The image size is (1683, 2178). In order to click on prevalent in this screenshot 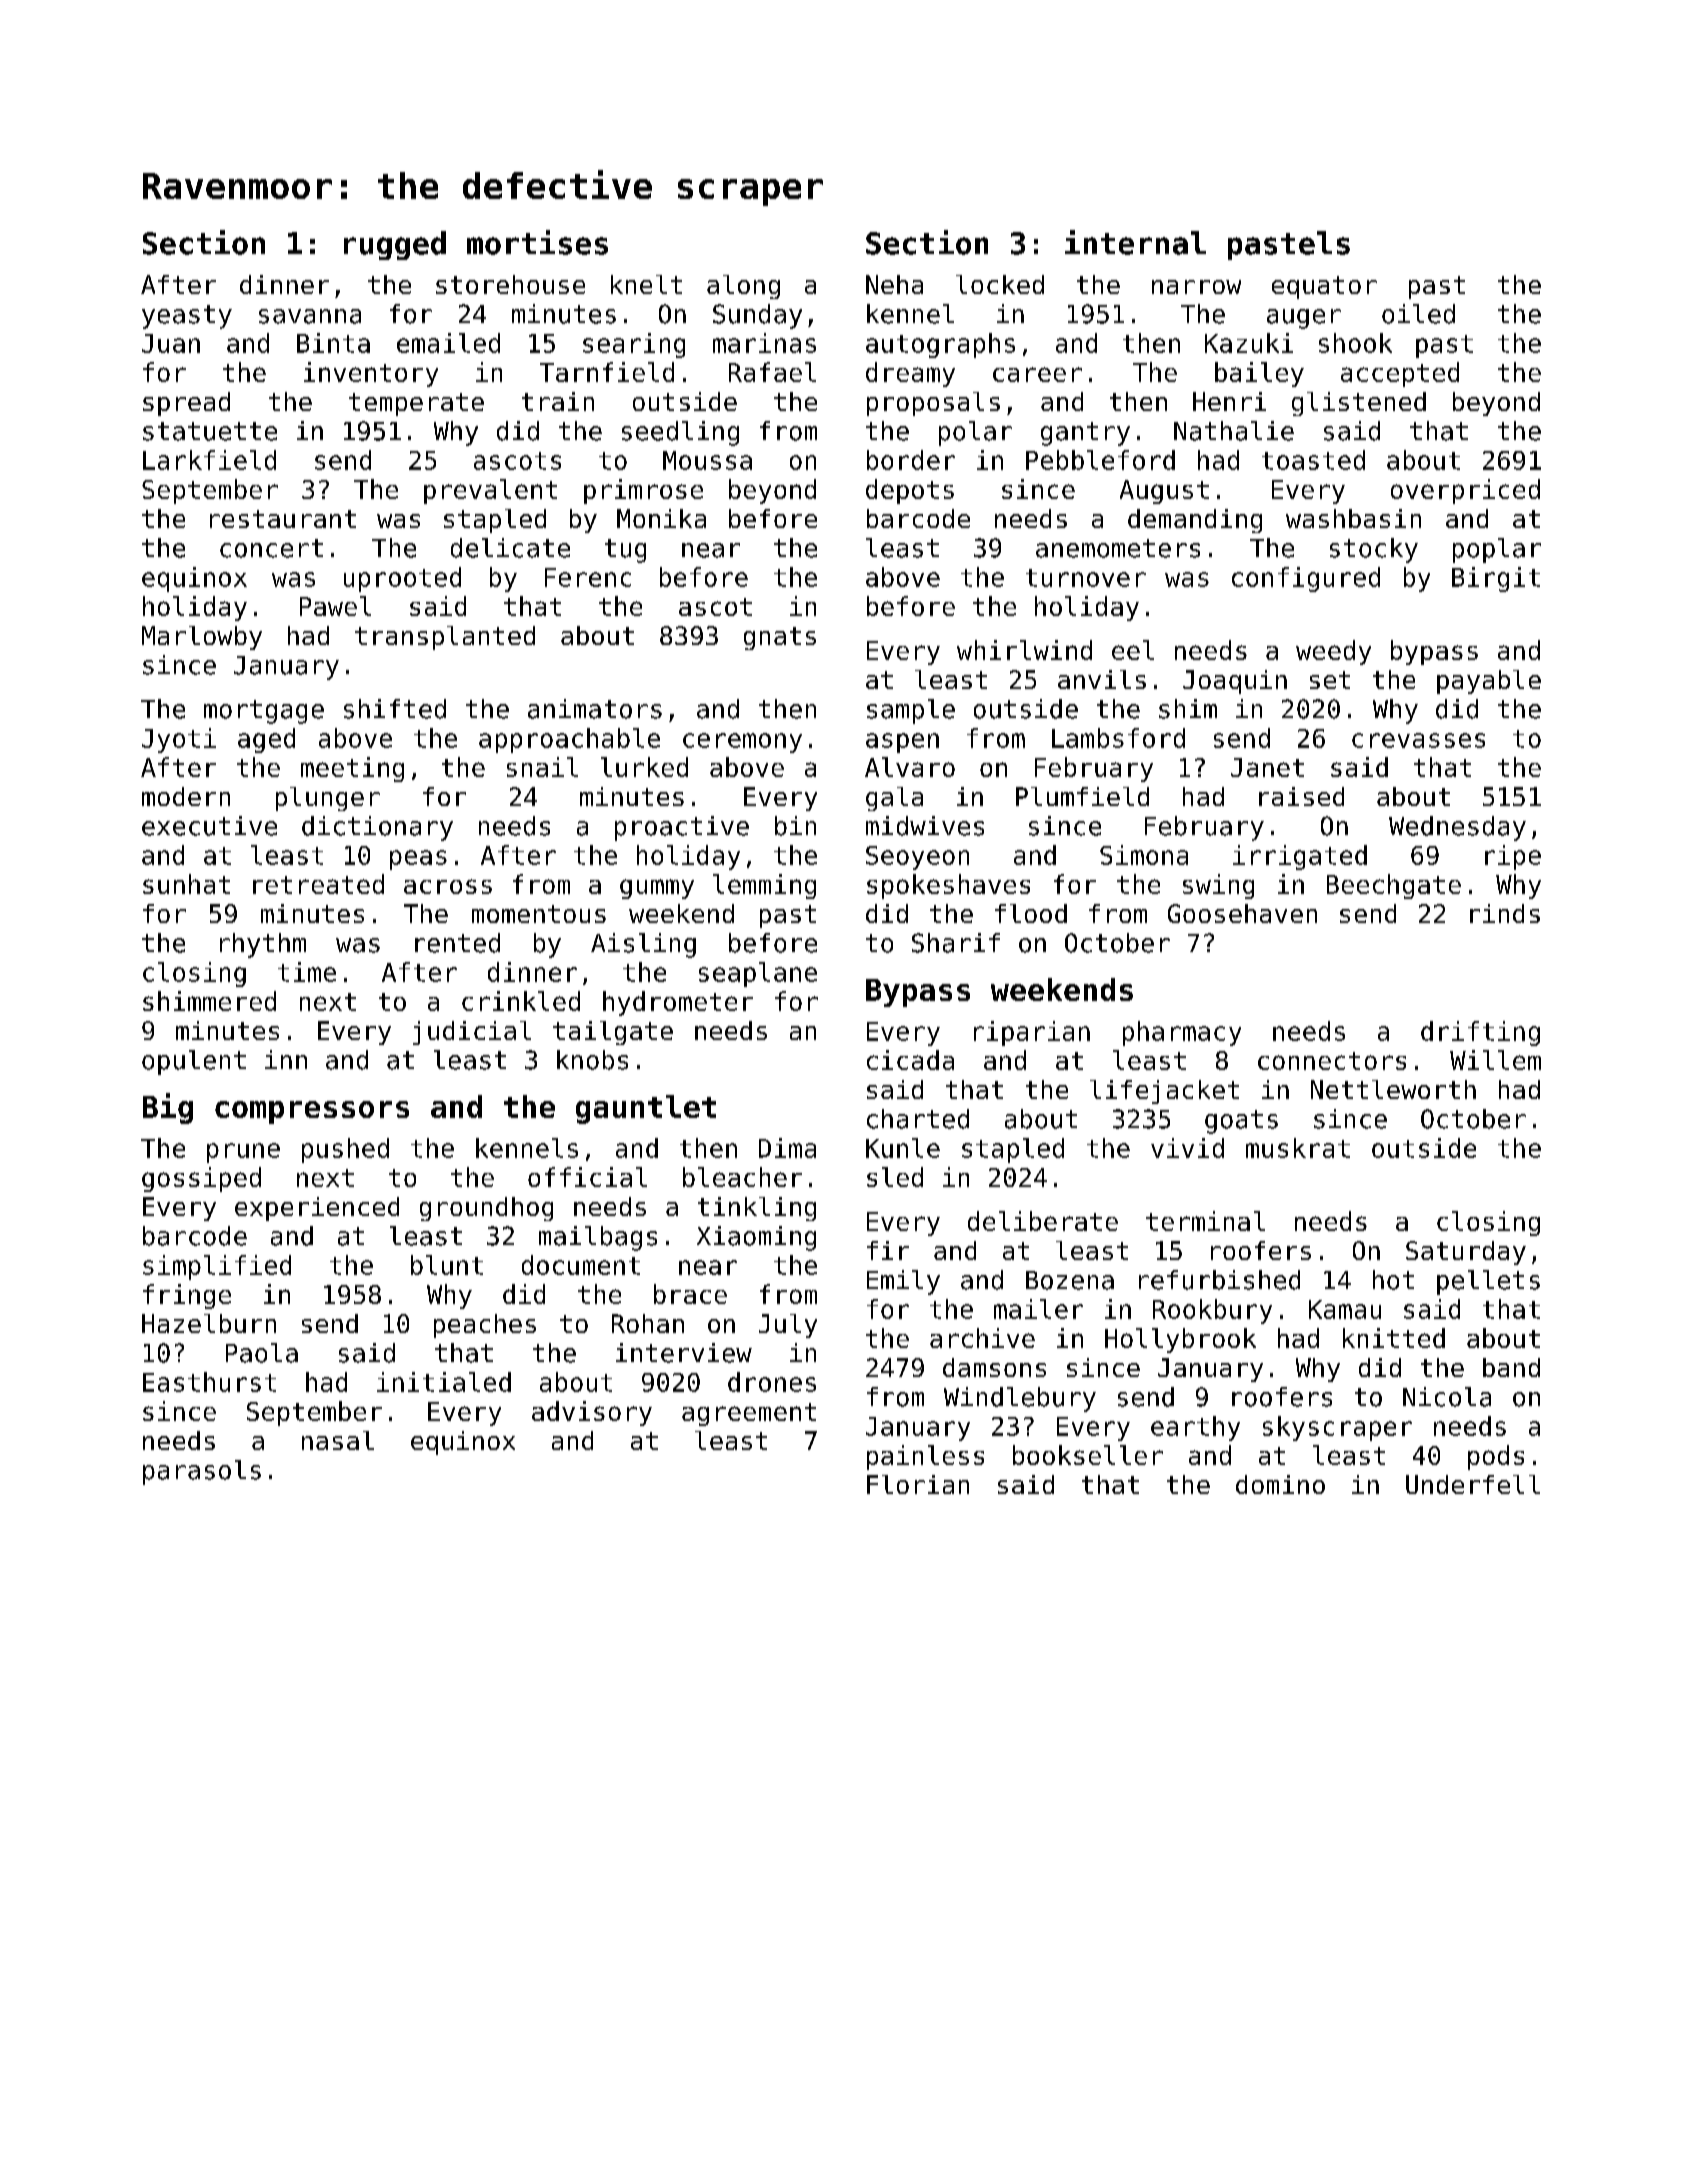, I will do `click(490, 491)`.
